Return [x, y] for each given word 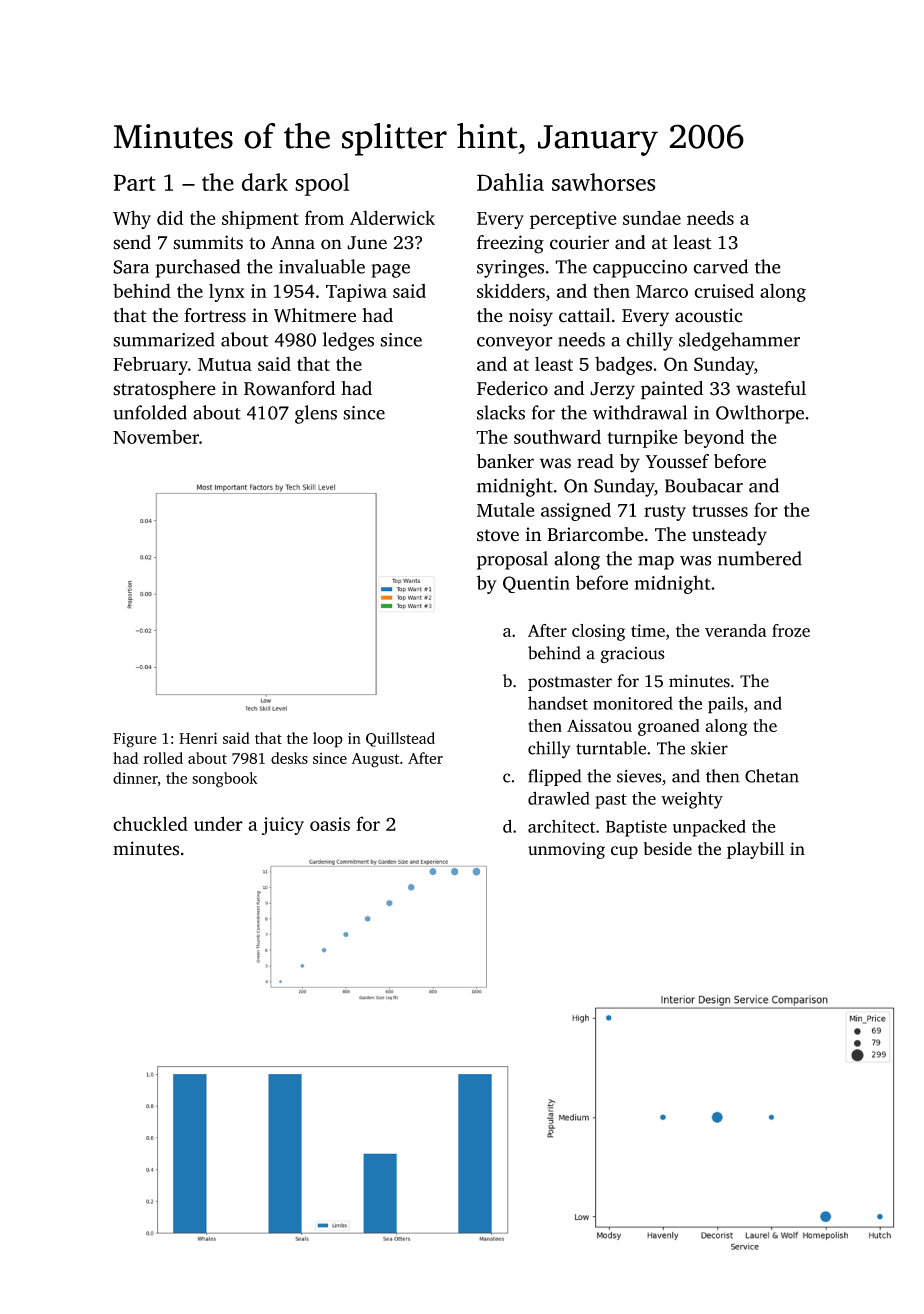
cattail [584, 315]
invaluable [322, 266]
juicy [283, 826]
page [390, 271]
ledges [348, 341]
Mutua [225, 364]
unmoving [566, 850]
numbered [760, 558]
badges [623, 365]
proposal [512, 560]
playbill [755, 850]
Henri [198, 738]
